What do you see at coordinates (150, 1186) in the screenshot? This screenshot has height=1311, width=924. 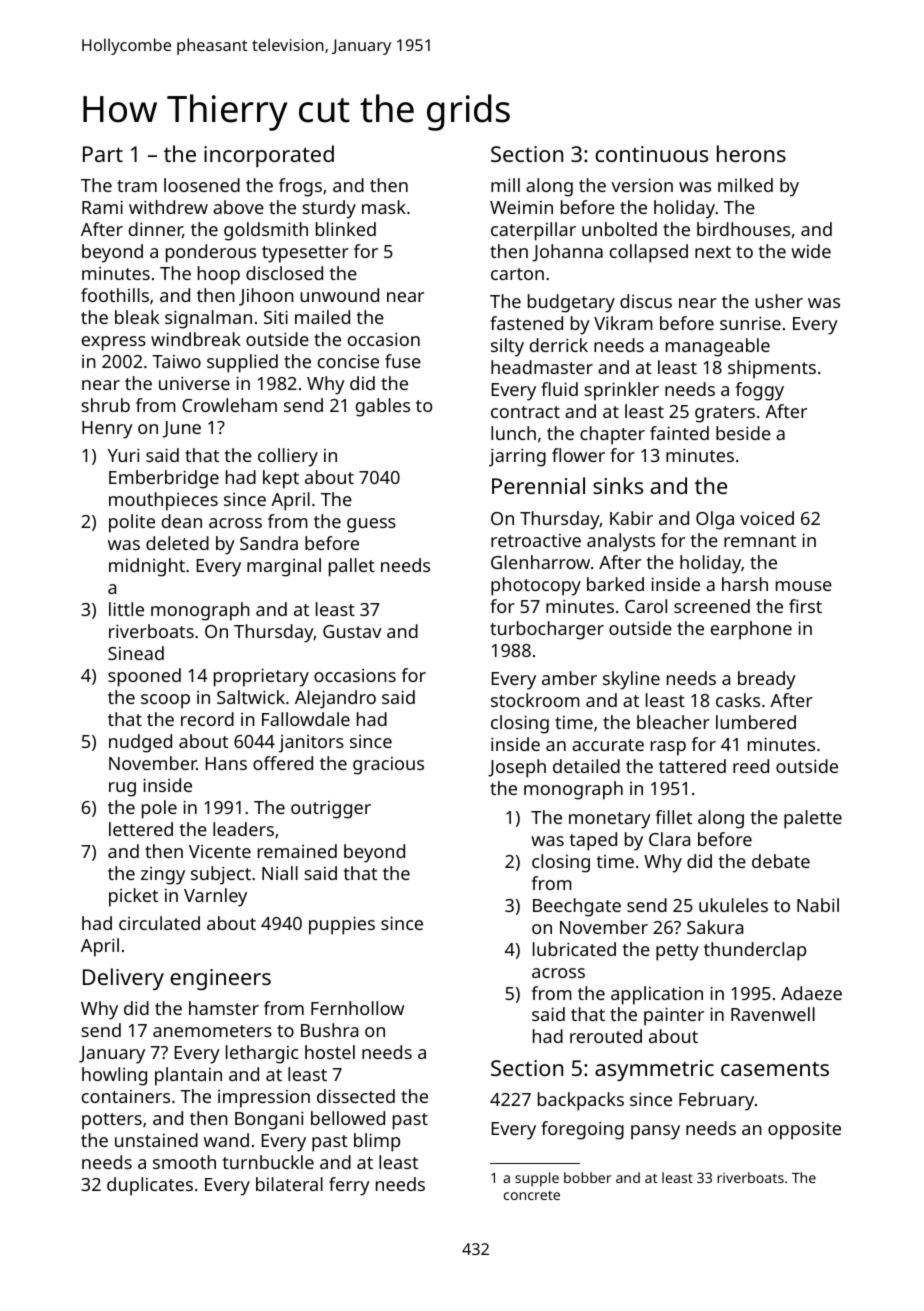 I see `duplicates` at bounding box center [150, 1186].
